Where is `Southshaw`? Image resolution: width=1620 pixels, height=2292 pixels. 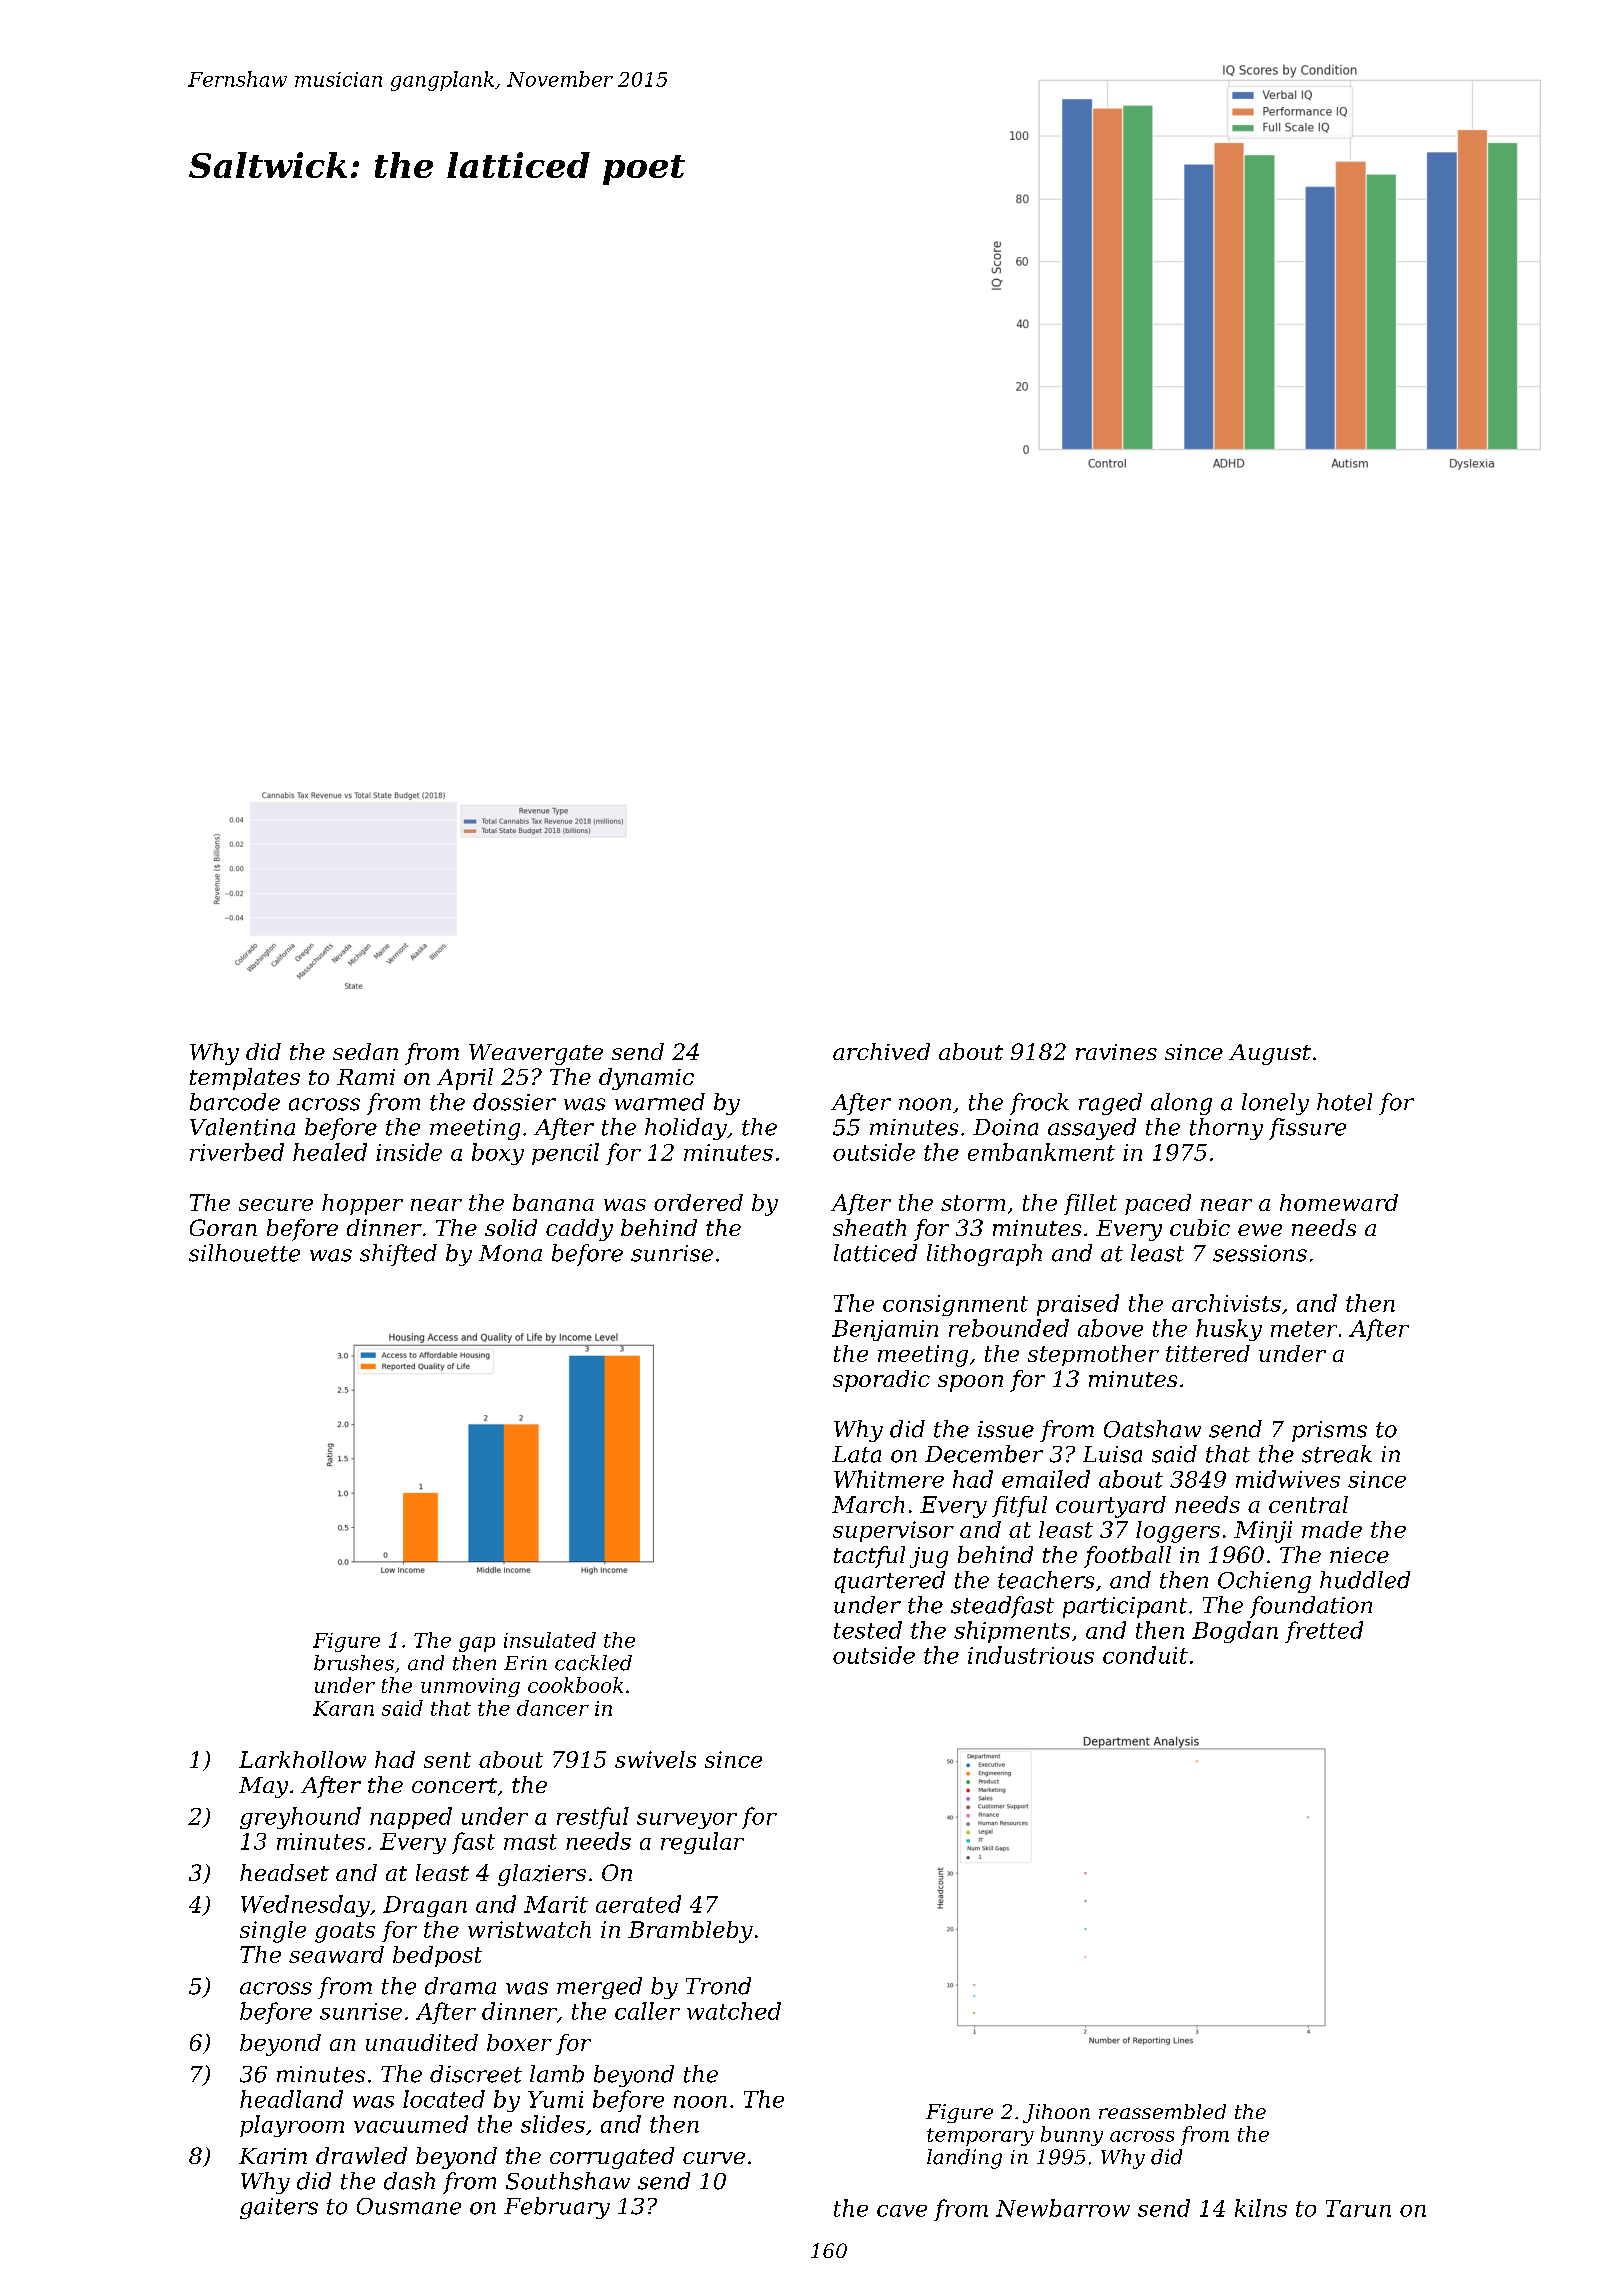 Southshaw is located at coordinates (568, 2181).
